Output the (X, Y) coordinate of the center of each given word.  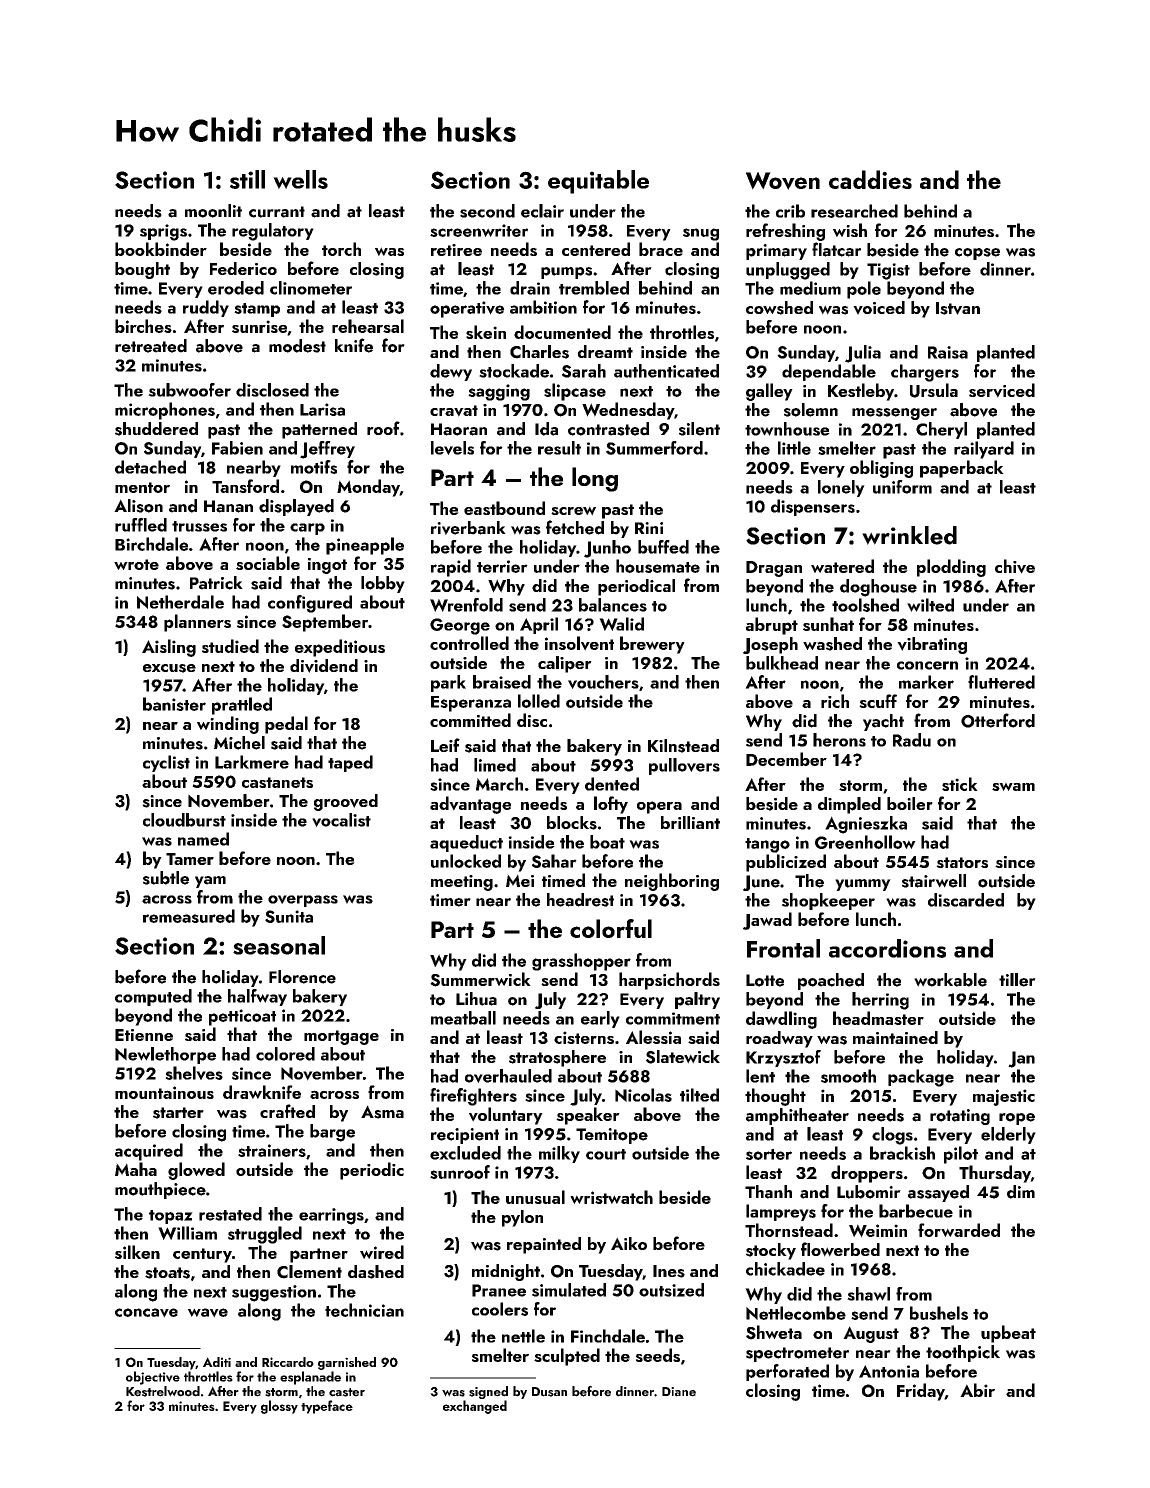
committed (470, 720)
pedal (286, 725)
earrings (331, 1216)
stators (962, 862)
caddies (870, 179)
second (487, 211)
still (247, 179)
